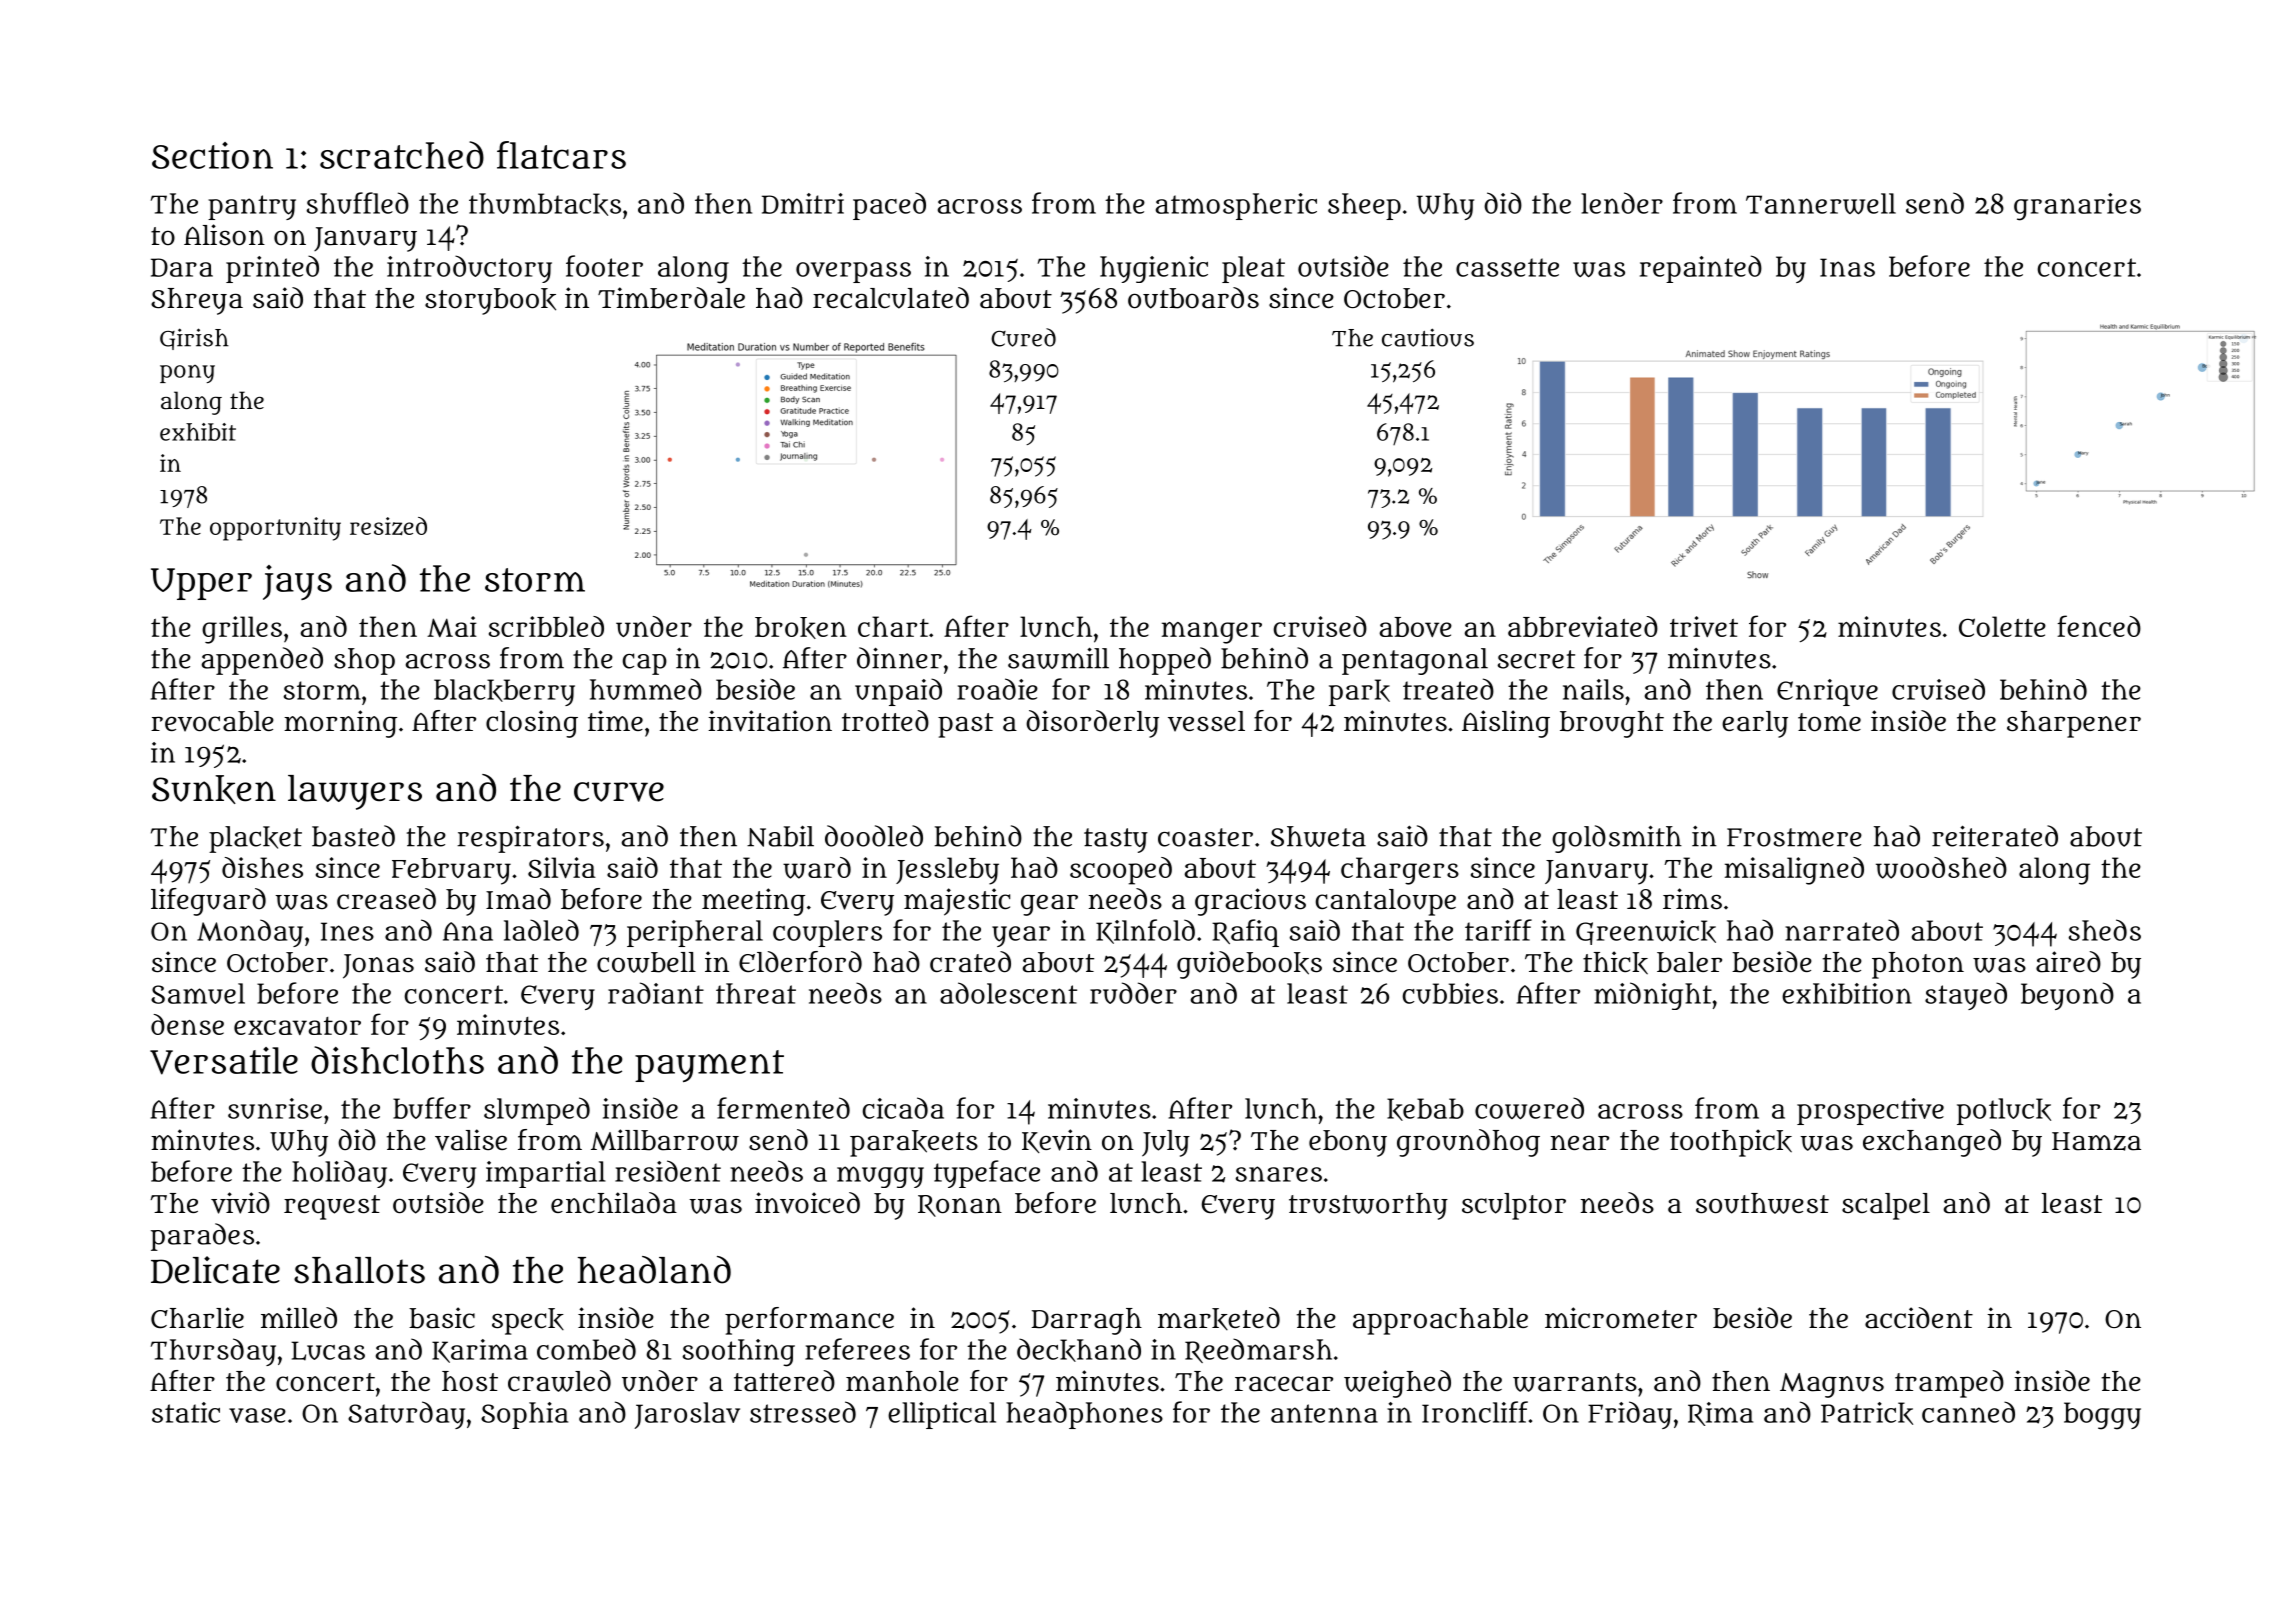 This image has height=1620, width=2292. I want to click on cautious, so click(1428, 337).
